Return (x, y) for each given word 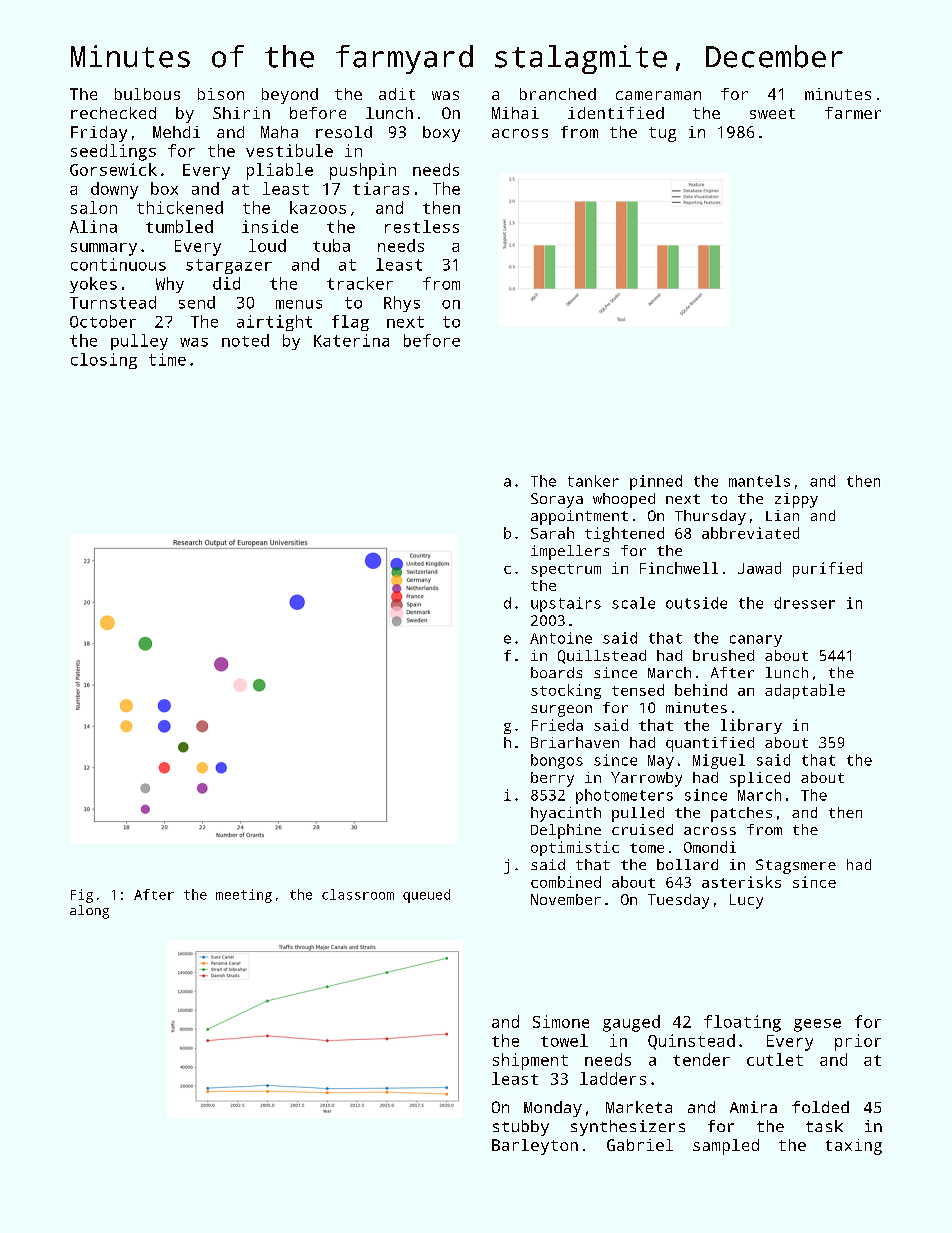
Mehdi (176, 132)
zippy (796, 500)
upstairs (566, 604)
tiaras (381, 188)
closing (104, 361)
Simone (561, 1021)
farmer (853, 113)
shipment (530, 1061)
